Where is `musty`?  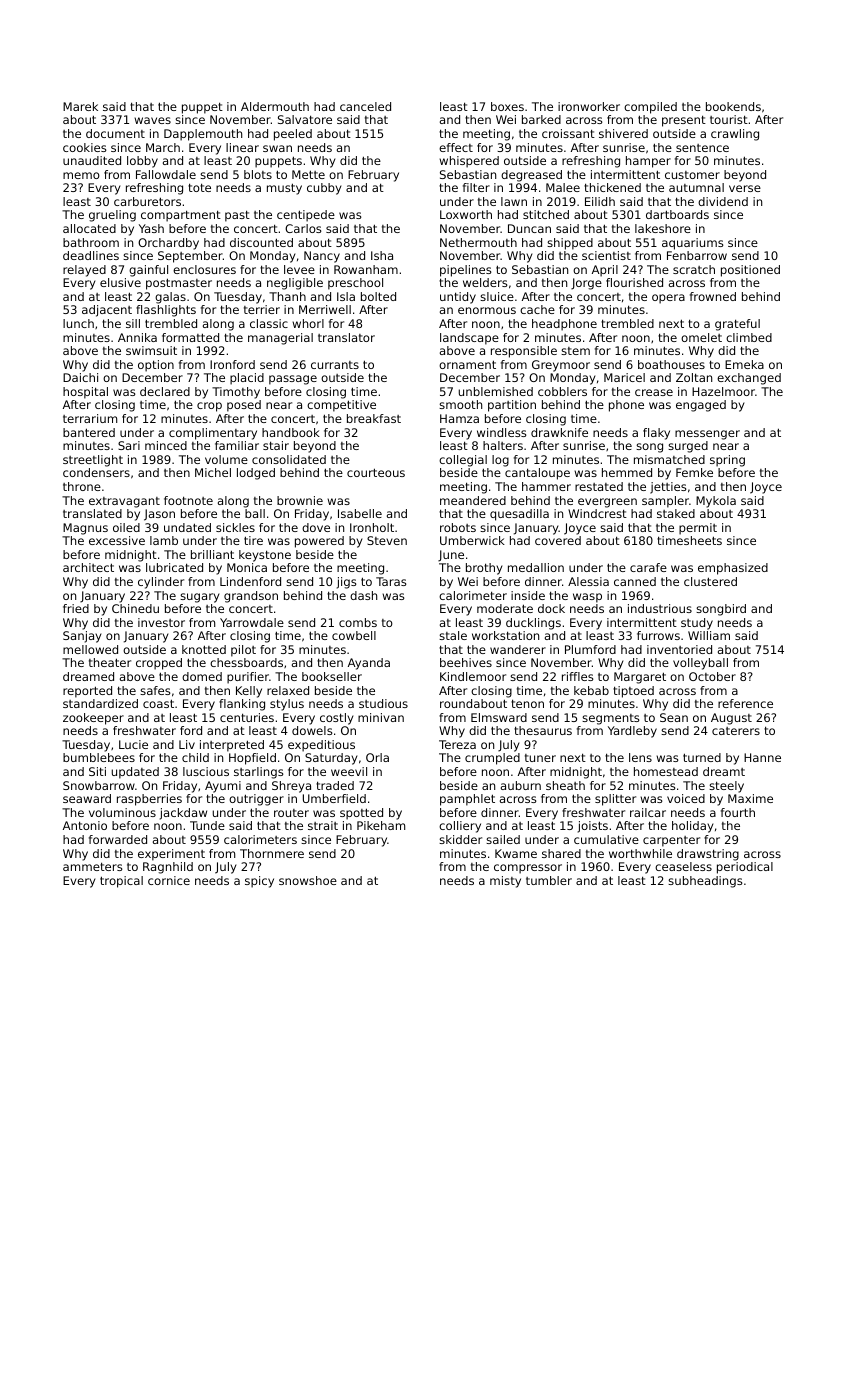
musty is located at coordinates (284, 189).
